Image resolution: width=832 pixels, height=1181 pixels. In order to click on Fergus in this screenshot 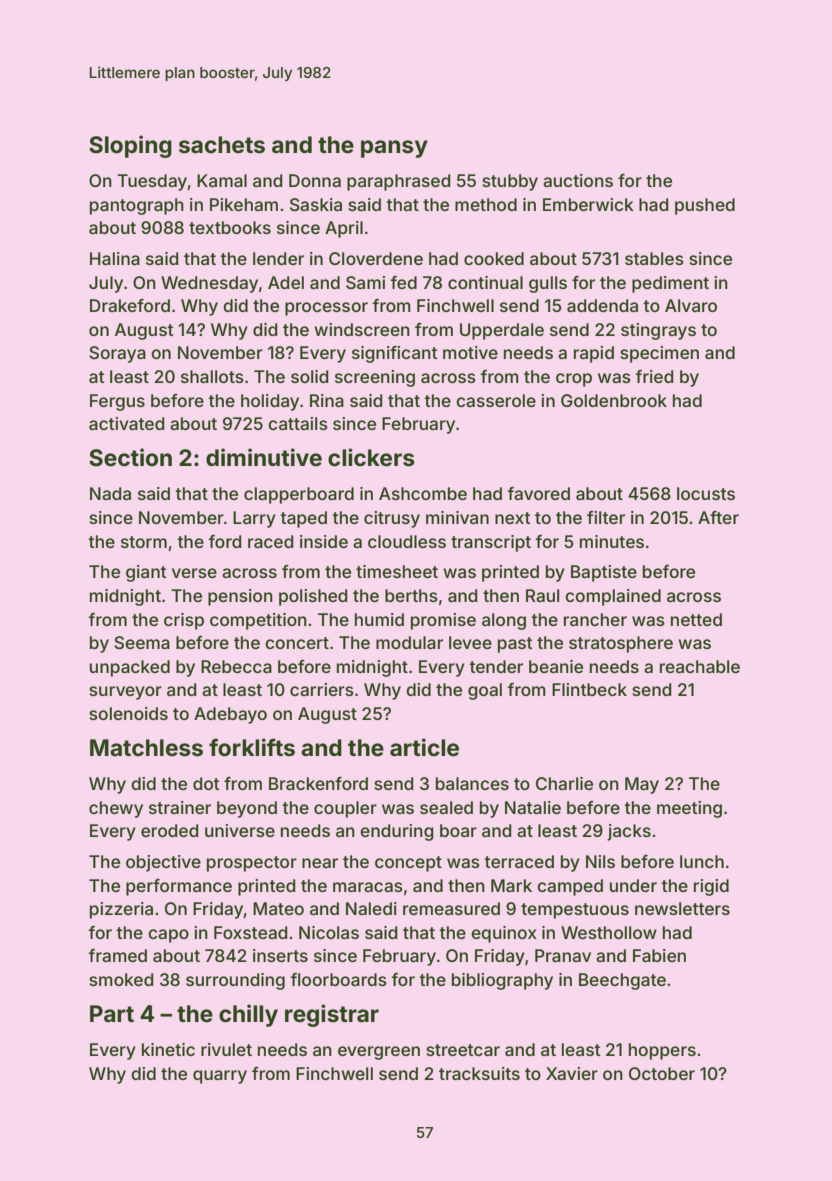, I will do `click(117, 402)`.
